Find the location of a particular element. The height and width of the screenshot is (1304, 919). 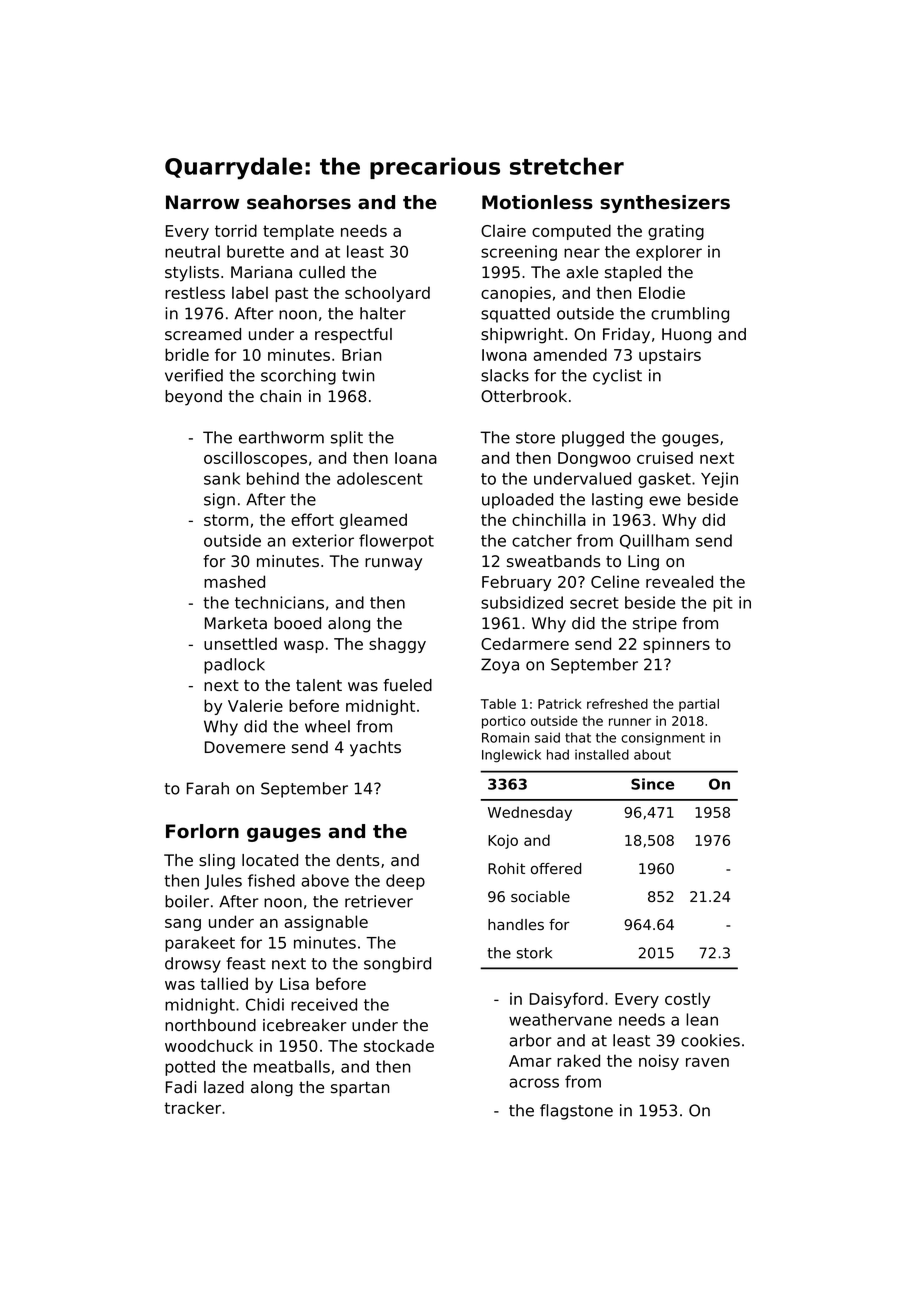

schoolyard is located at coordinates (387, 294).
